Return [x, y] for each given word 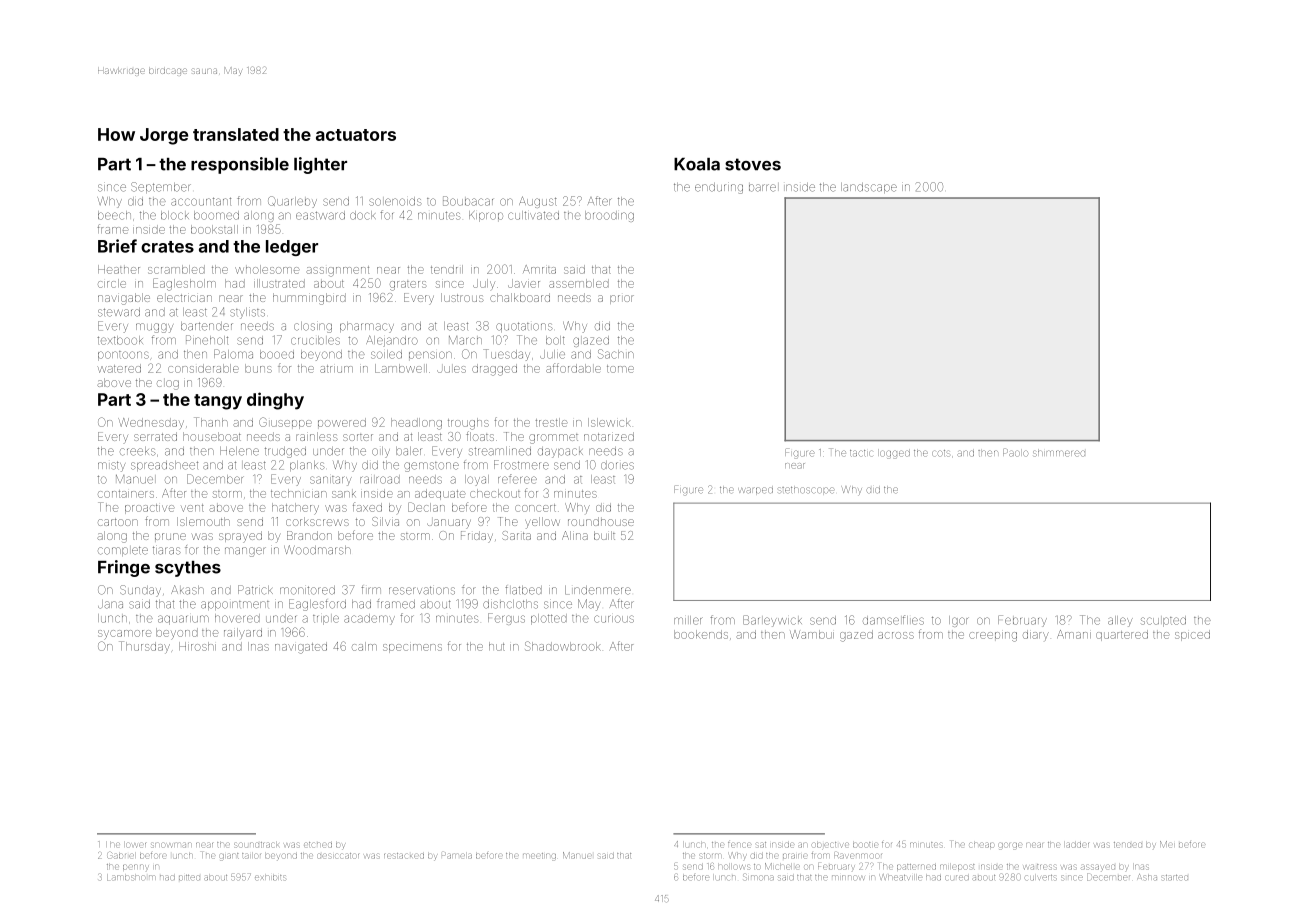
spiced [1192, 635]
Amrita [539, 269]
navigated [301, 648]
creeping [993, 637]
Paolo [1015, 453]
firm [371, 590]
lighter [320, 165]
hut [497, 646]
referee [517, 479]
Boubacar [468, 201]
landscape [869, 188]
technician [299, 493]
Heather [119, 269]
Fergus [506, 619]
